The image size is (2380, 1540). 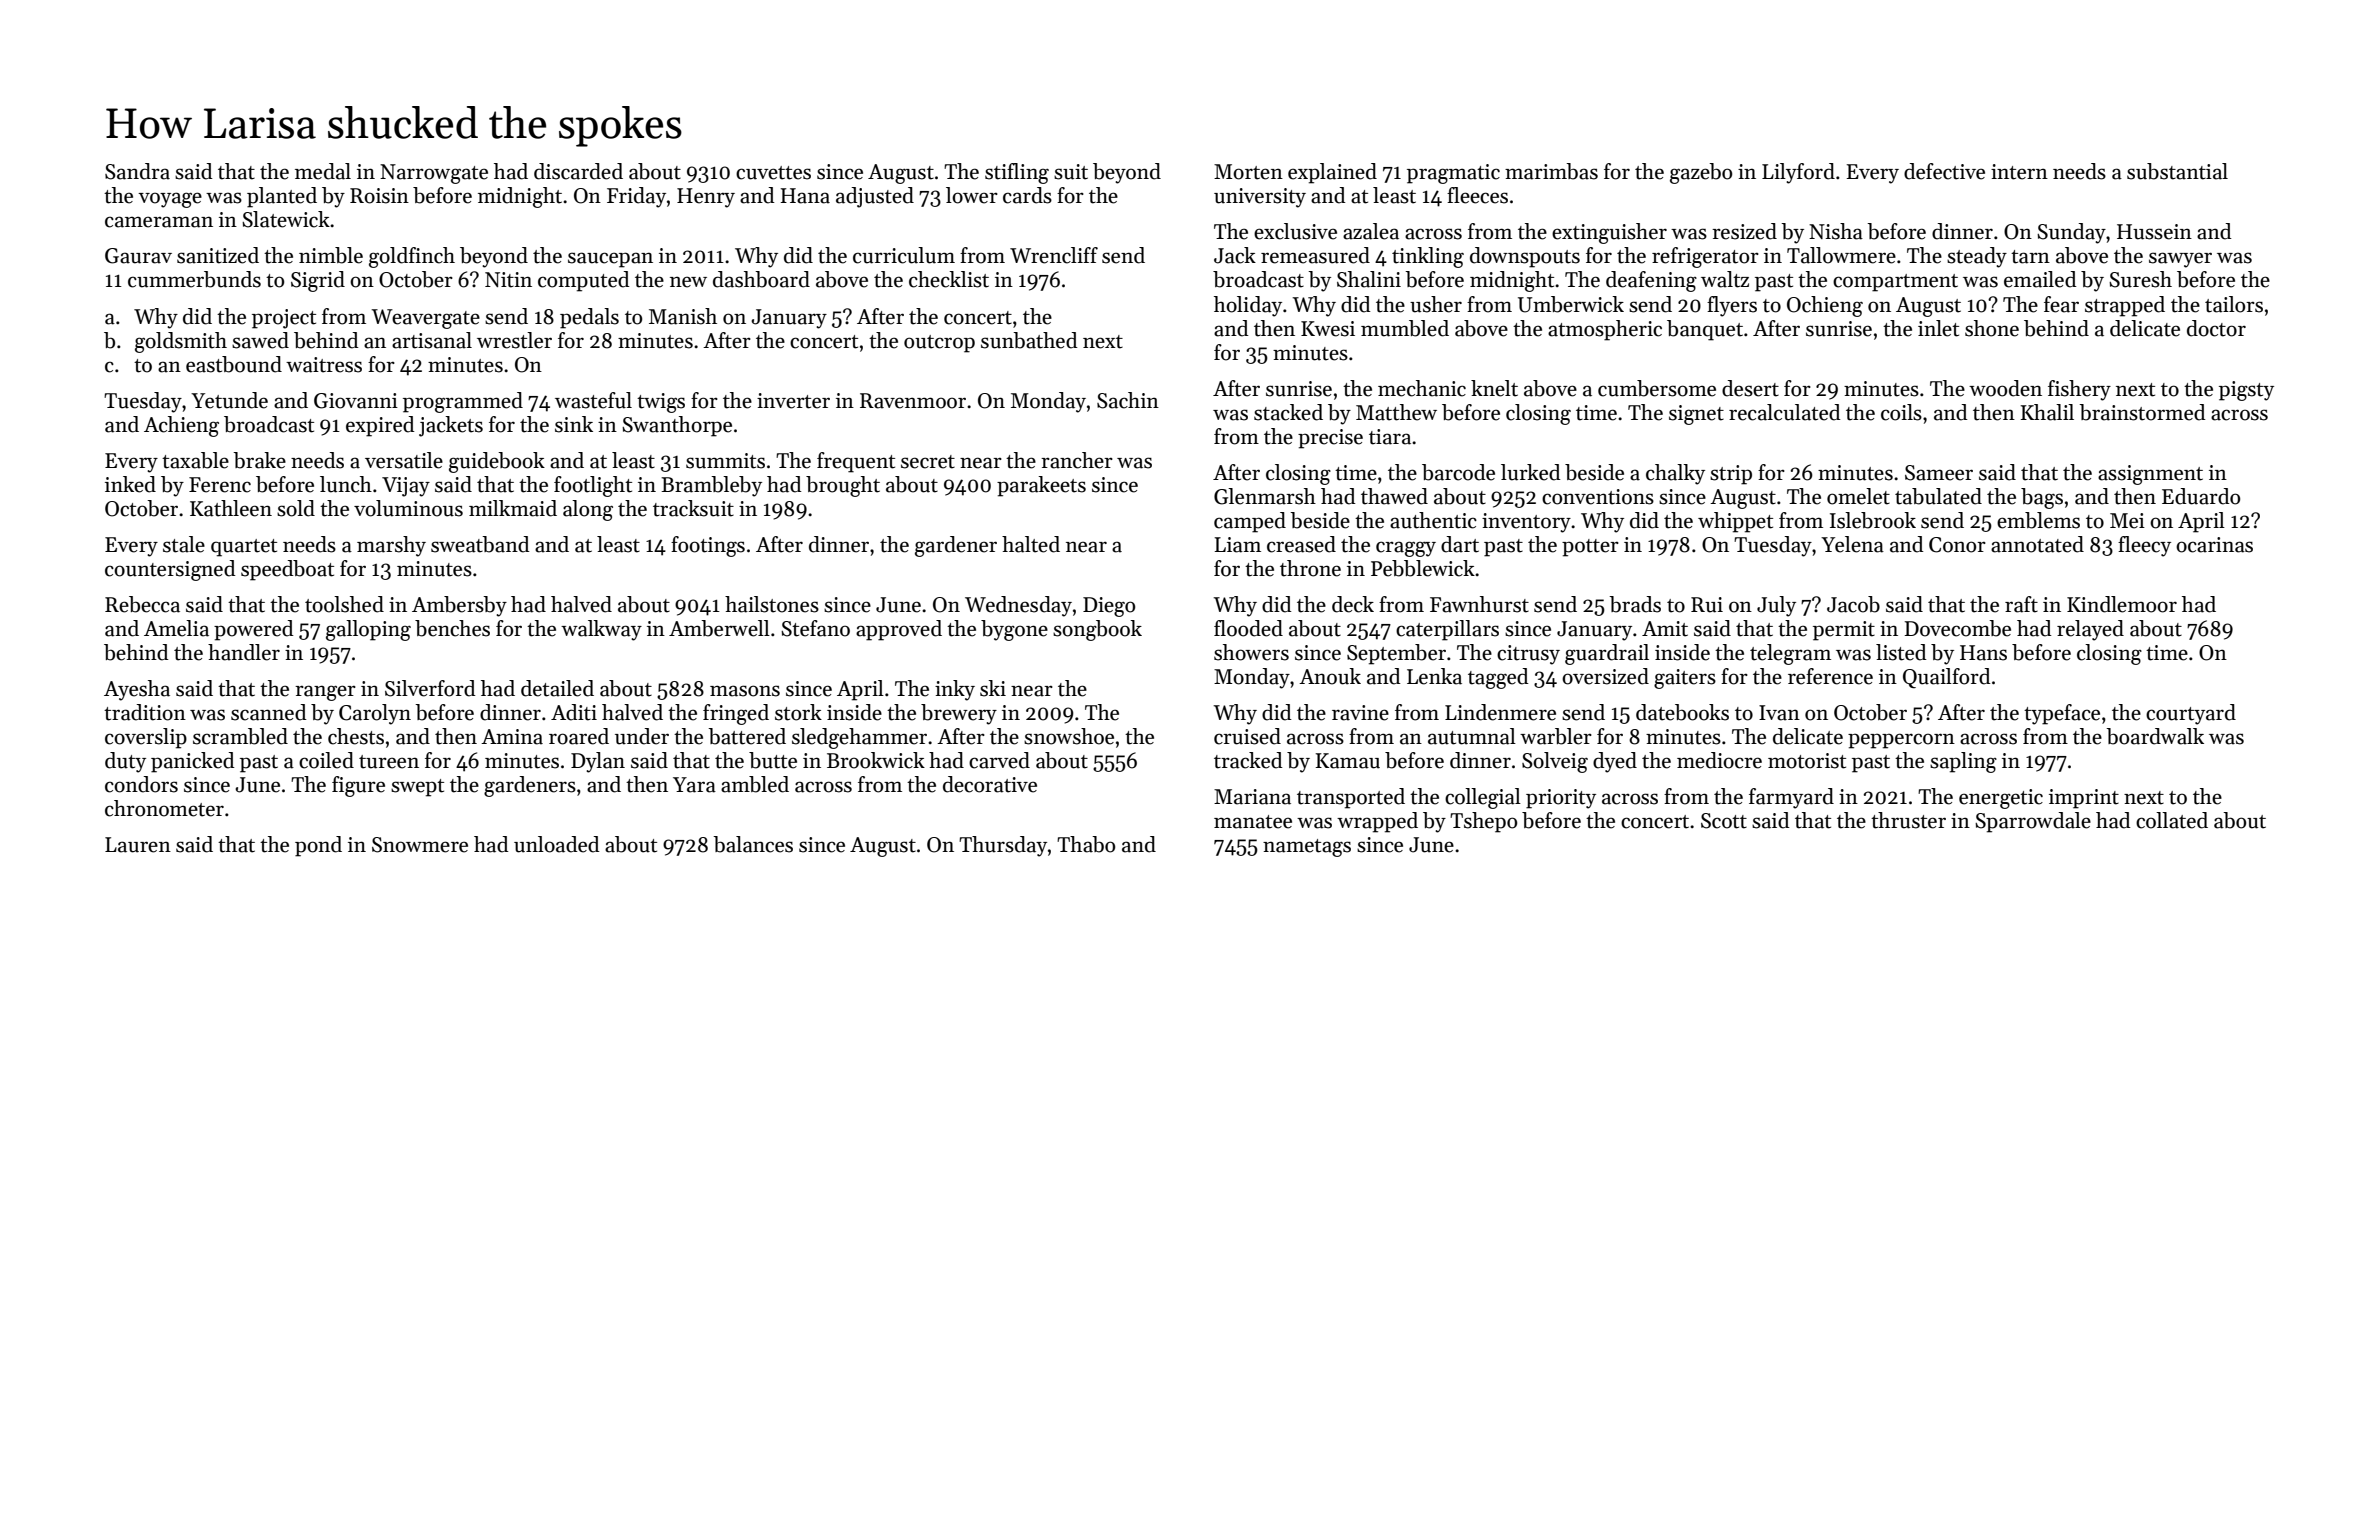 What do you see at coordinates (1675, 474) in the document?
I see `chalky` at bounding box center [1675, 474].
